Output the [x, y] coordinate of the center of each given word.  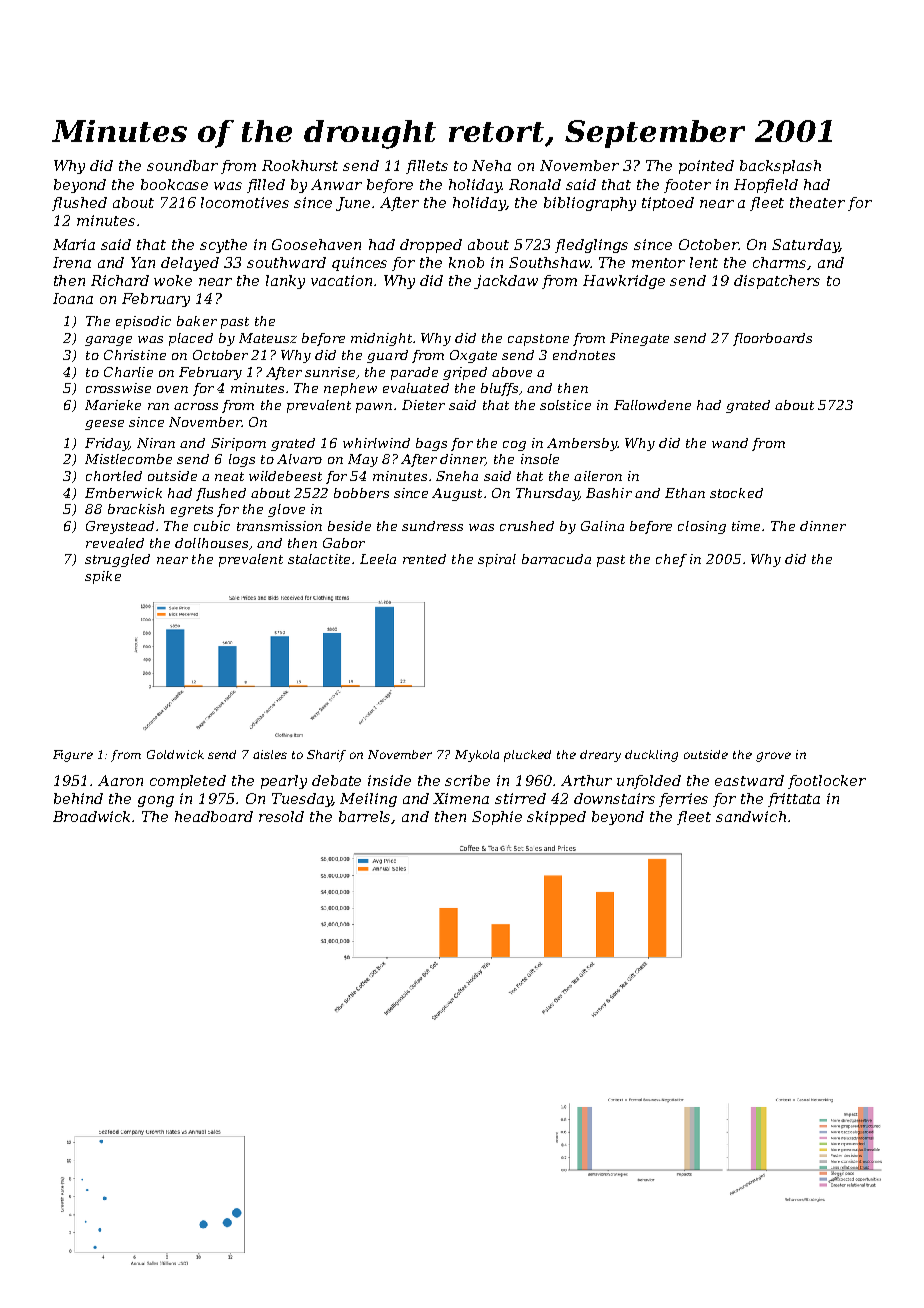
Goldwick [175, 754]
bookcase [174, 184]
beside [349, 526]
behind [78, 798]
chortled [114, 476]
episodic [143, 322]
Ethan [685, 493]
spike [103, 577]
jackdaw [506, 282]
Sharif [326, 756]
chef [671, 560]
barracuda [556, 559]
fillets [427, 167]
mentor [658, 263]
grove [773, 757]
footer [687, 186]
